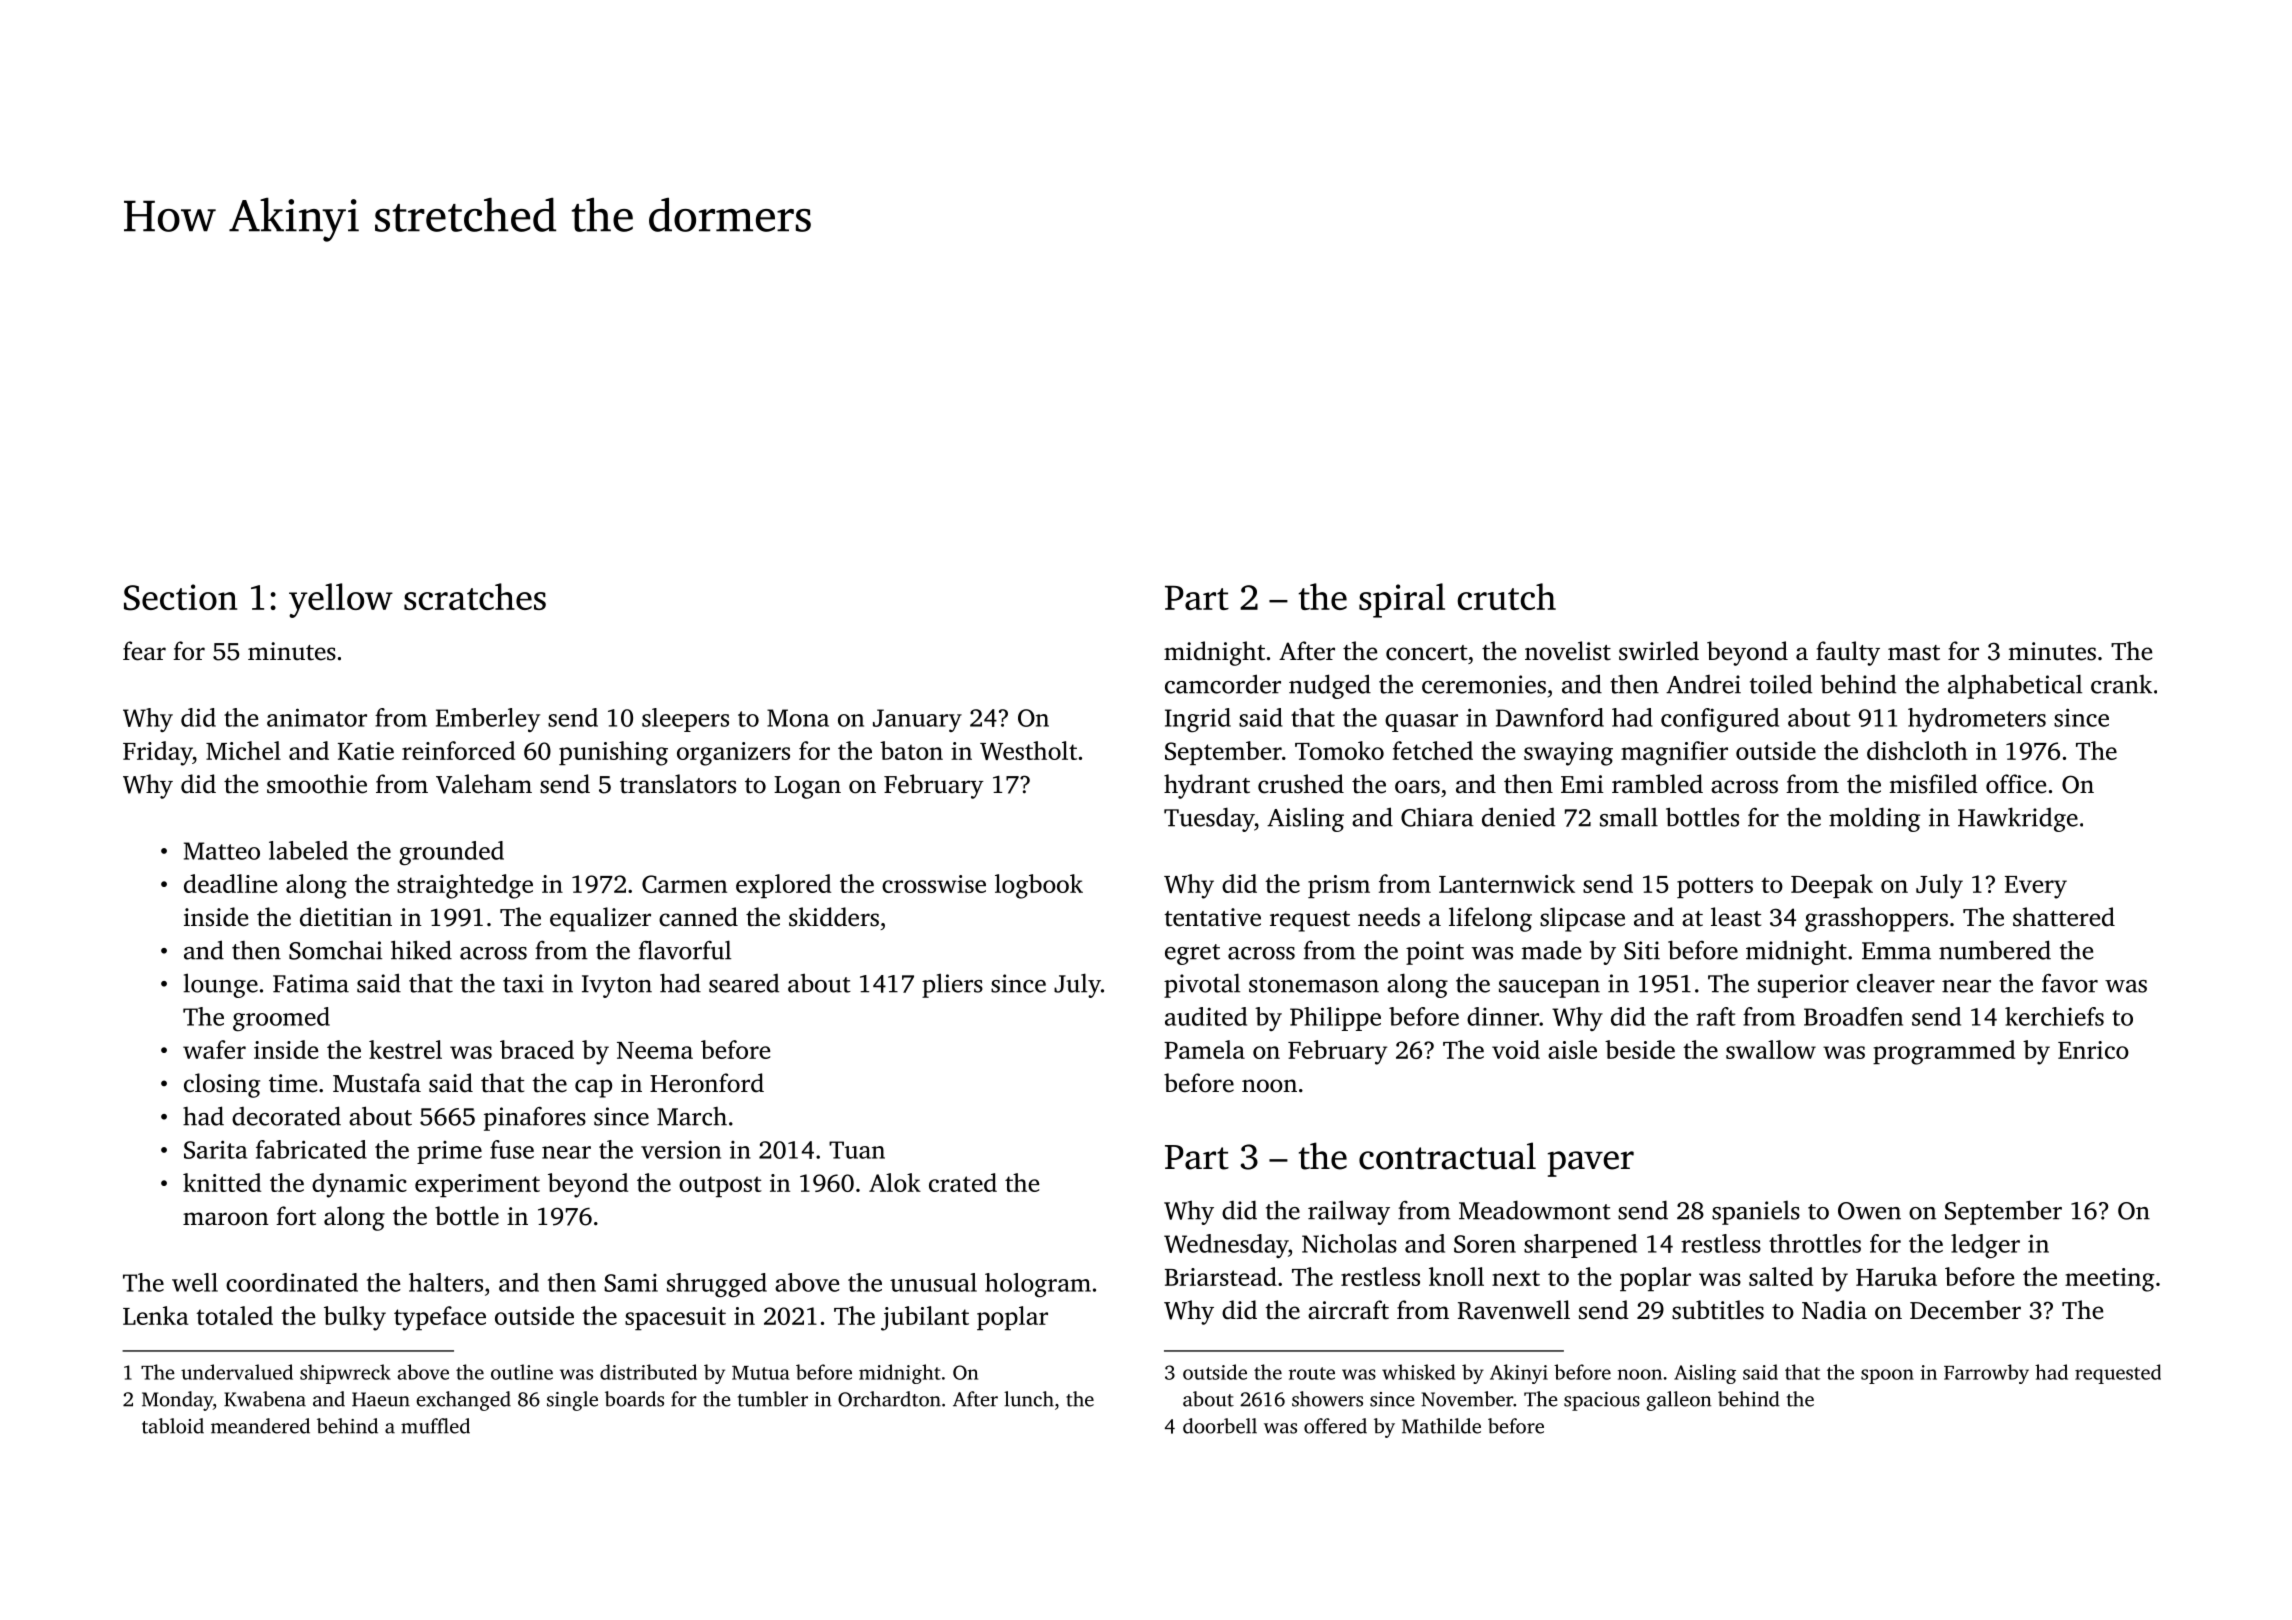 The image size is (2292, 1620). What do you see at coordinates (1771, 1049) in the document?
I see `swallow` at bounding box center [1771, 1049].
